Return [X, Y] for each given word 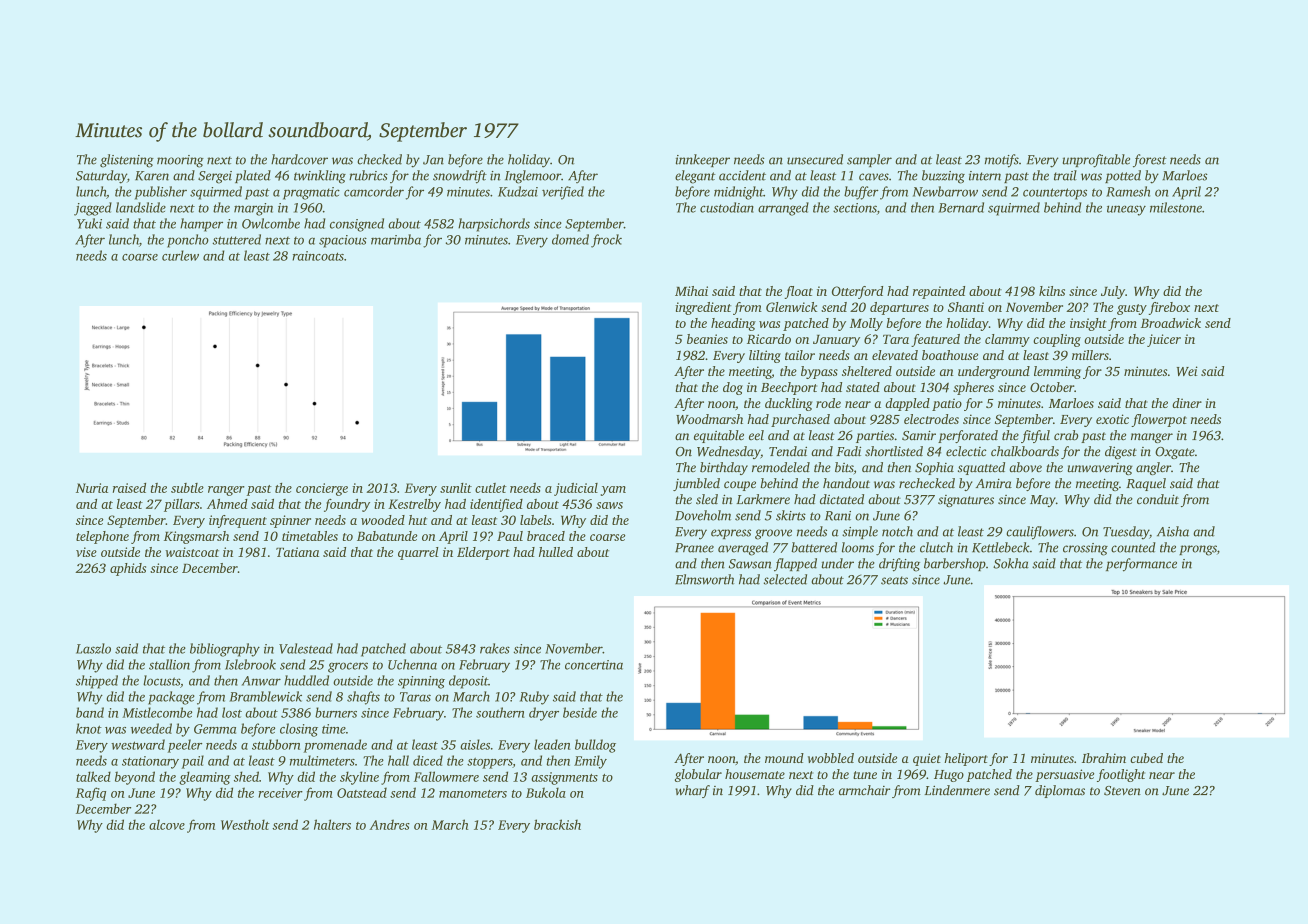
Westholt [245, 824]
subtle [187, 488]
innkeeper [703, 160]
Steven [1122, 791]
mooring [180, 161]
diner [1187, 403]
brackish [557, 824]
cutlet [491, 488]
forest [1150, 161]
